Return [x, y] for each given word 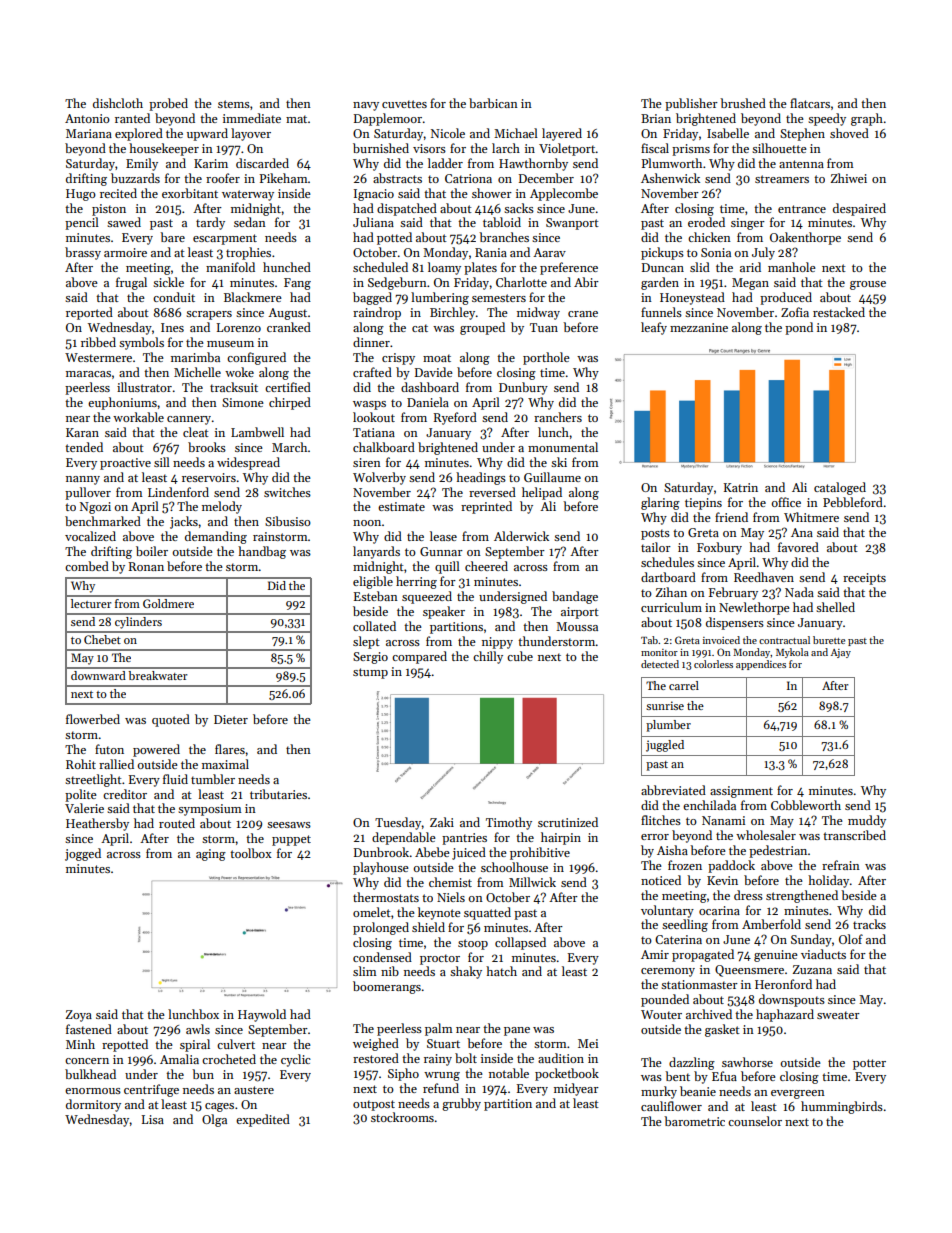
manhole [792, 267]
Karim [211, 163]
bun [203, 1074]
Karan [82, 432]
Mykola [792, 653]
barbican [493, 103]
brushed [743, 103]
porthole [546, 358]
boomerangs [387, 987]
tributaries [278, 794]
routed [177, 823]
